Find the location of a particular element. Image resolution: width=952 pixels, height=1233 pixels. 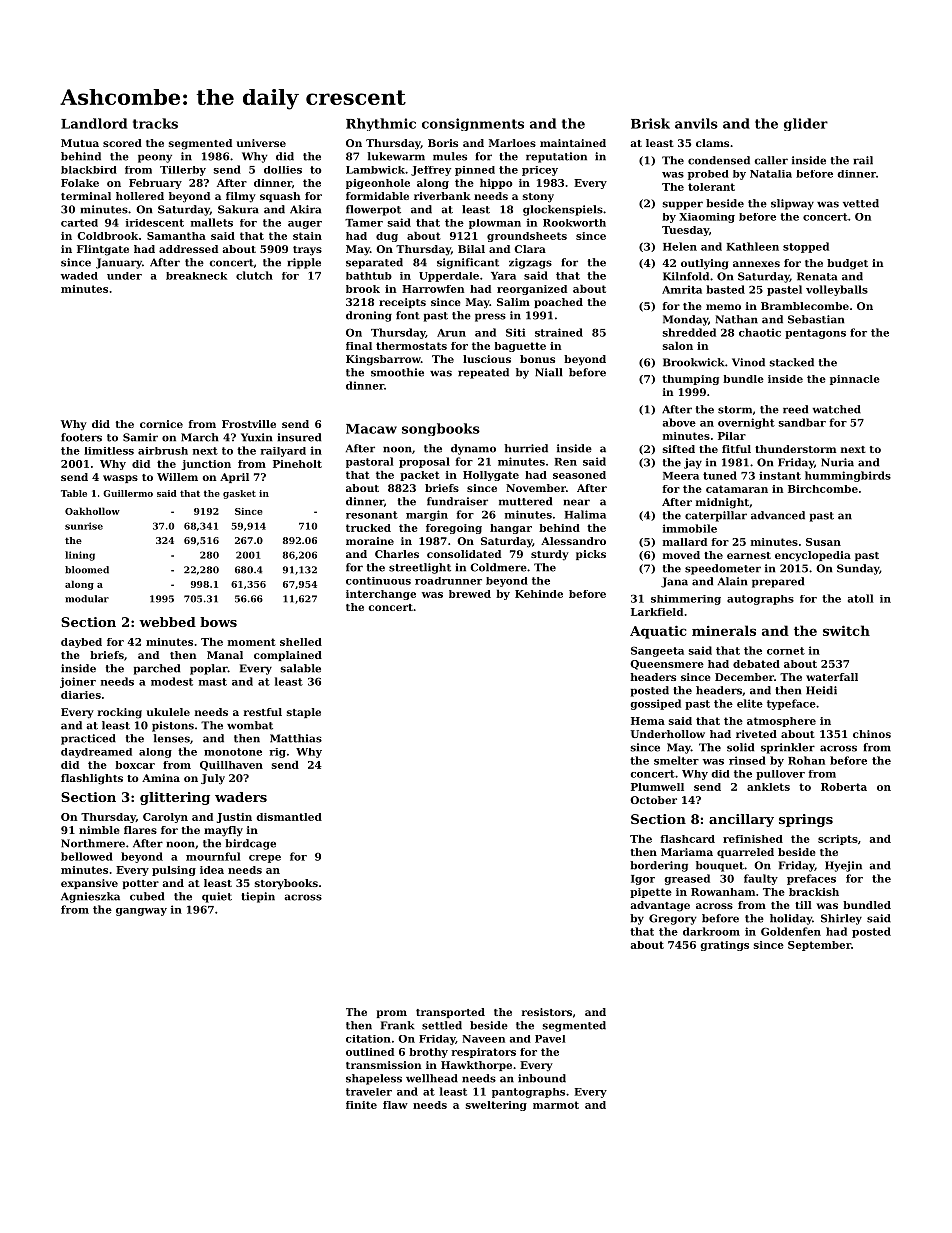

flaw is located at coordinates (395, 1105).
